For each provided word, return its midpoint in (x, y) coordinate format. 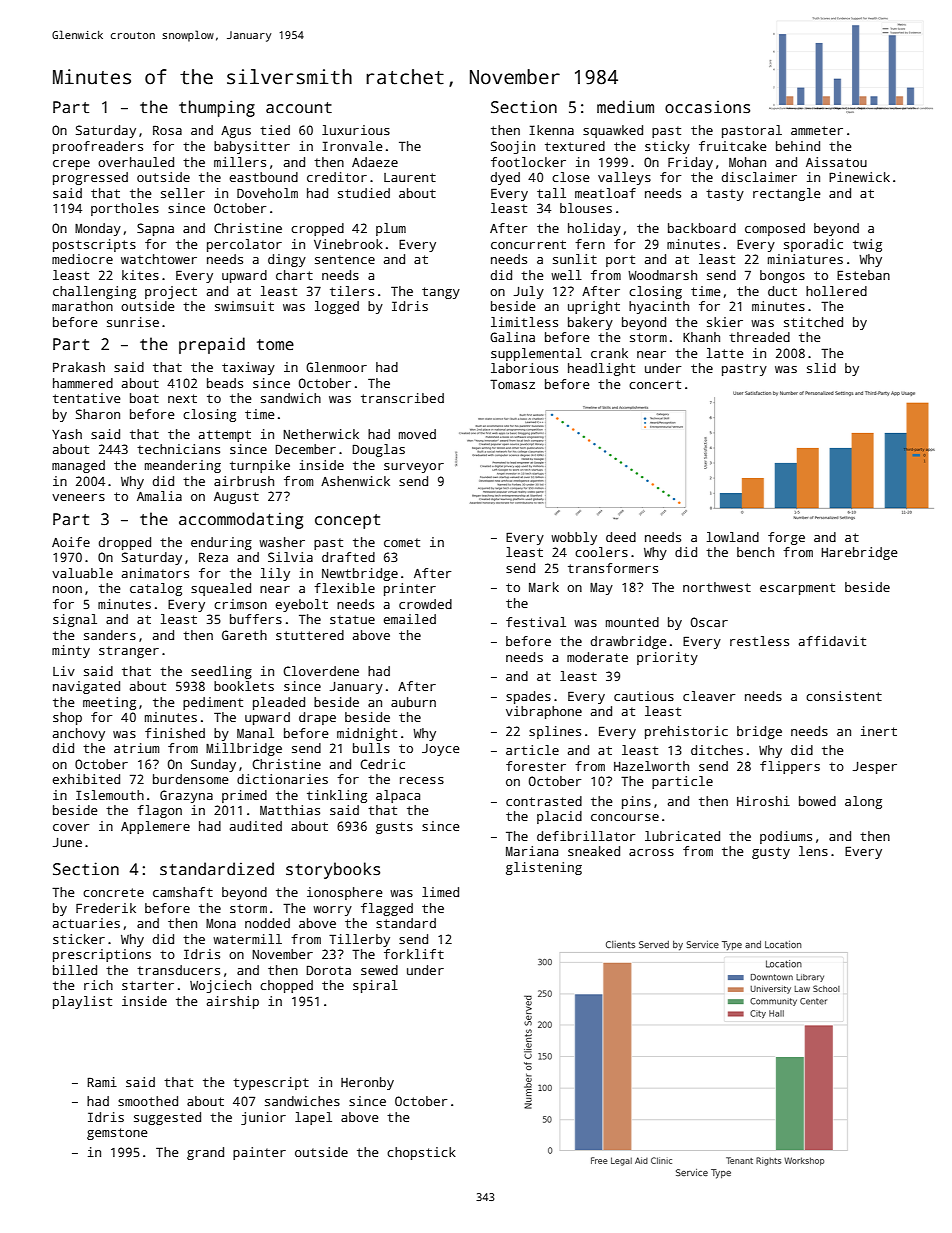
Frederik (106, 908)
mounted (632, 622)
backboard (702, 228)
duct (782, 291)
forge (786, 538)
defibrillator (586, 836)
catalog (156, 589)
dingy (287, 260)
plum (391, 229)
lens (813, 851)
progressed (90, 178)
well (566, 275)
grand (205, 1153)
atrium (136, 748)
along (863, 802)
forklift (414, 954)
